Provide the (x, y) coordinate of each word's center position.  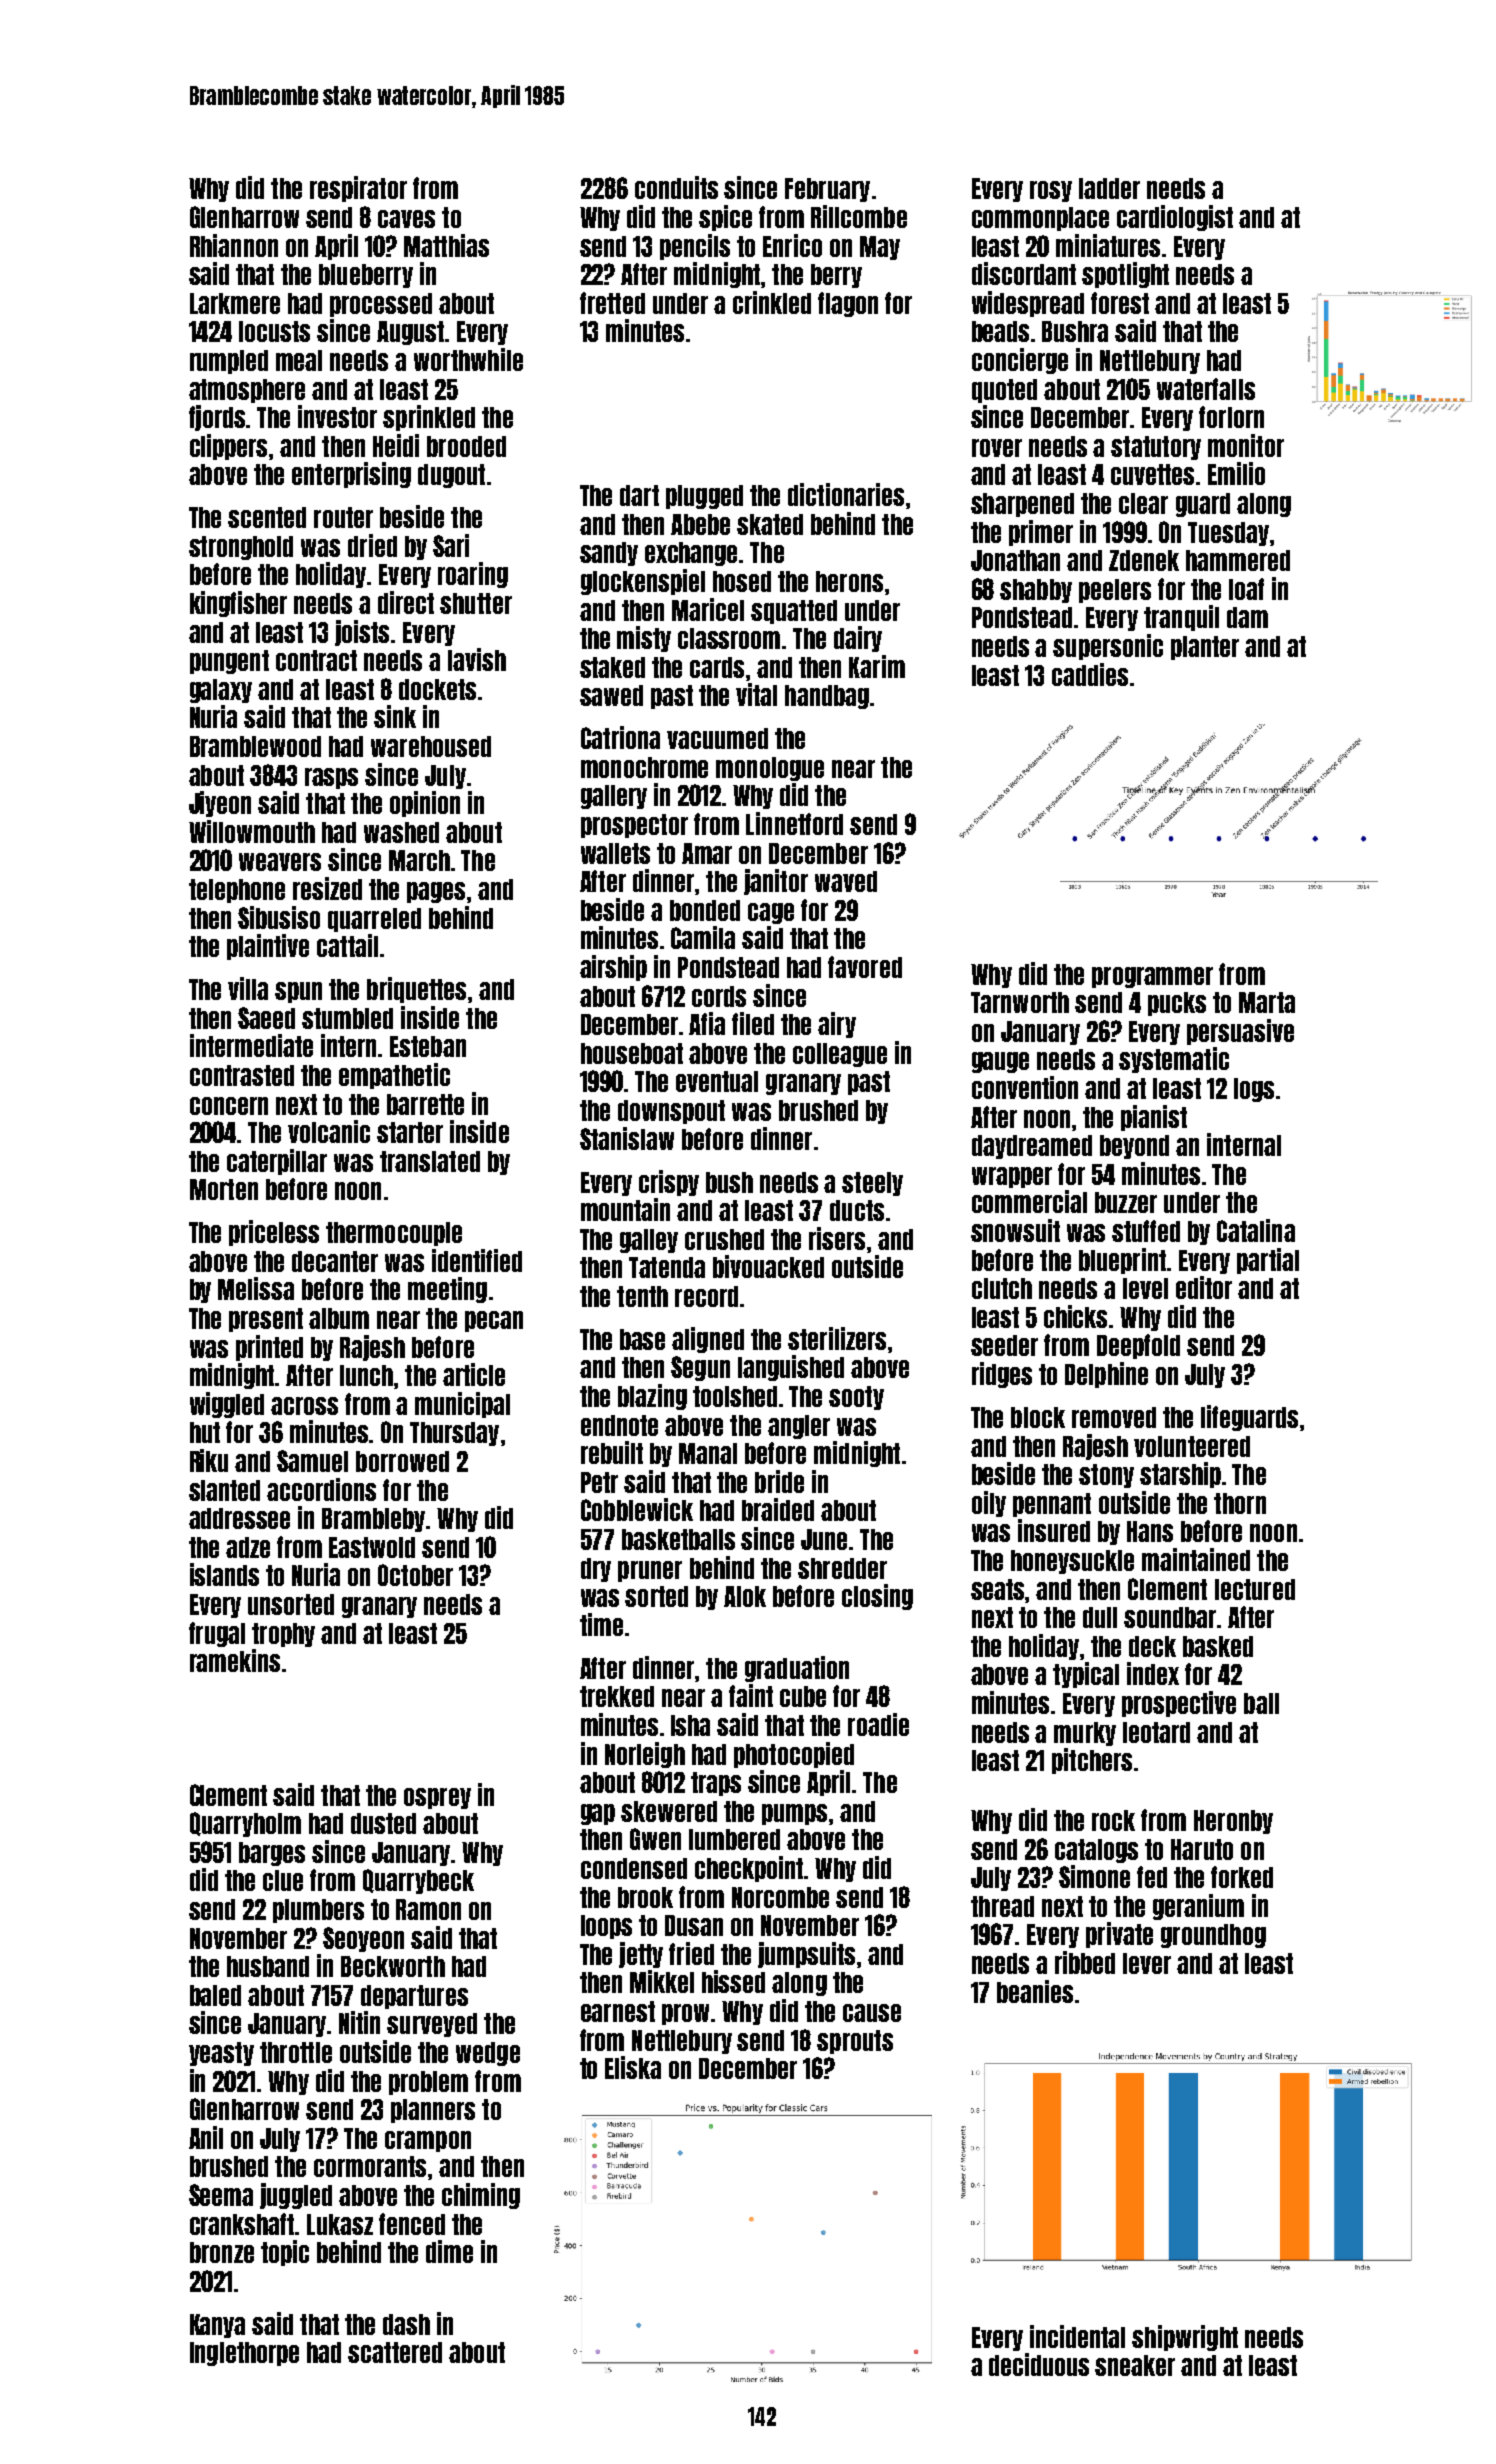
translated (430, 1161)
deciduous (1039, 2364)
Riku (209, 1460)
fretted (612, 303)
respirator (358, 189)
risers (837, 1238)
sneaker (1135, 2365)
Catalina (1256, 1230)
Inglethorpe (244, 2354)
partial (1268, 1261)
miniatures (1108, 245)
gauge (1000, 1062)
